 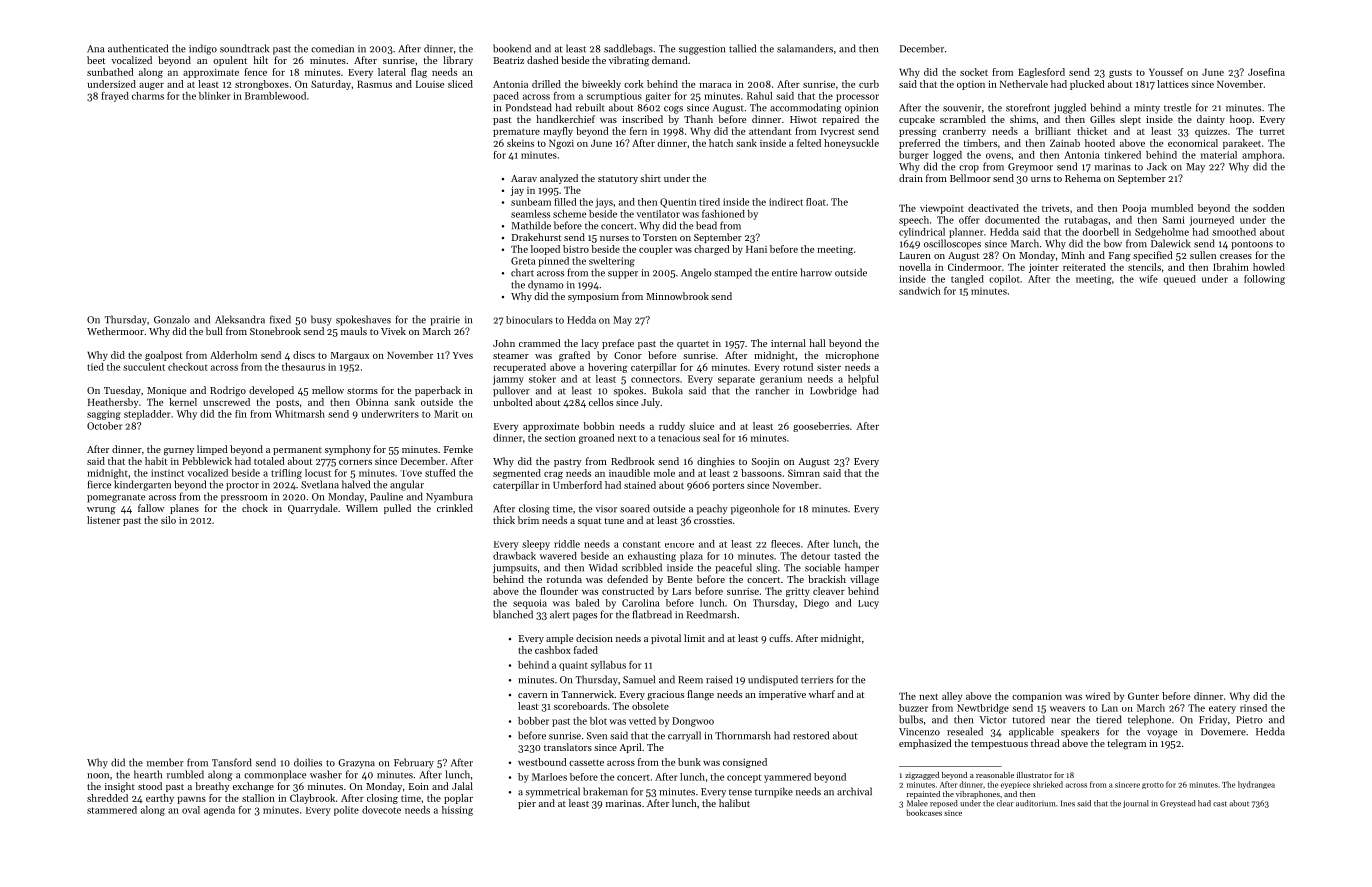 What do you see at coordinates (308, 762) in the page?
I see `doilies` at bounding box center [308, 762].
